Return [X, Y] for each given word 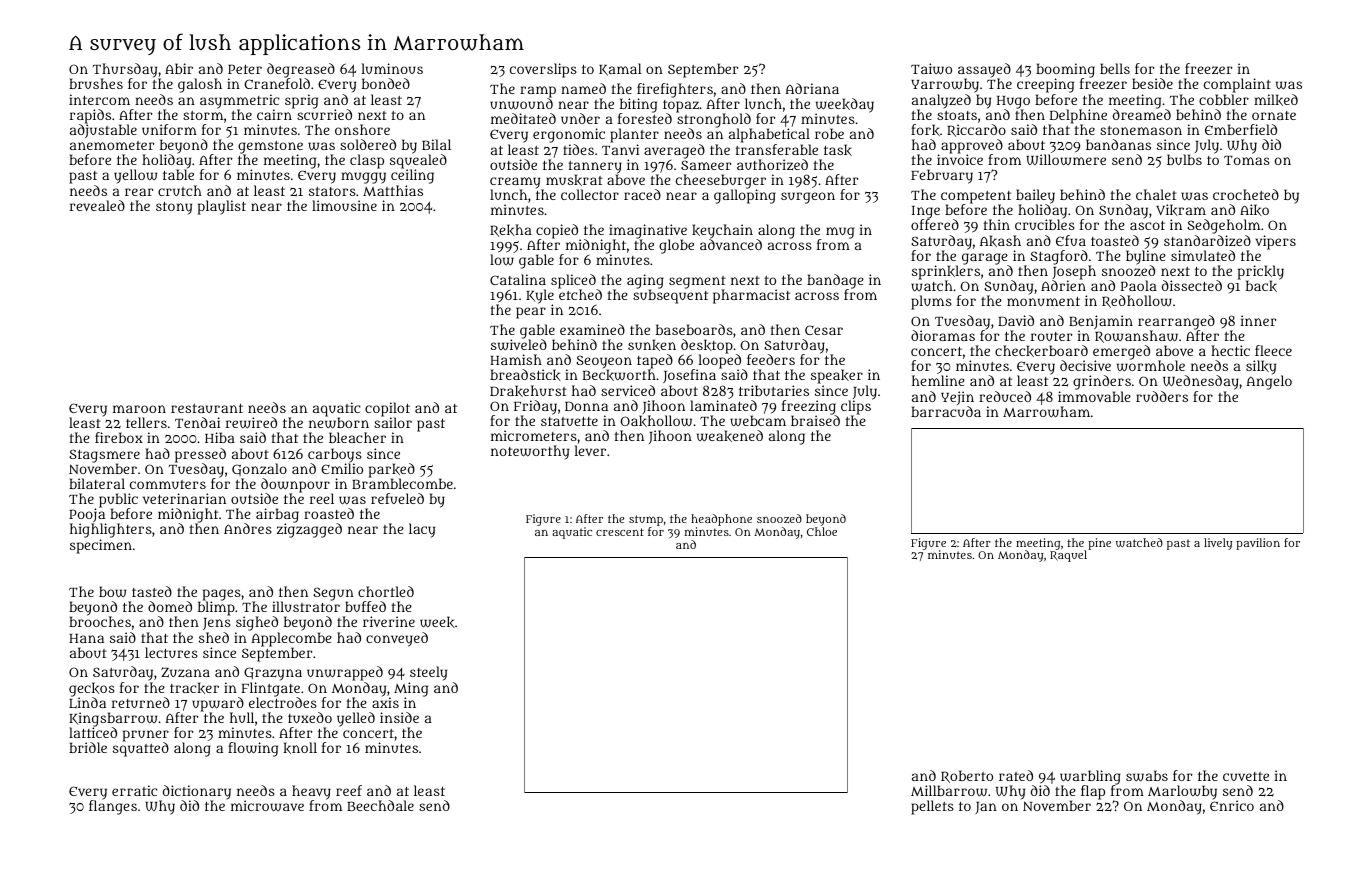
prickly [1261, 273]
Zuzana [185, 672]
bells [1115, 68]
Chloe [822, 531]
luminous [392, 68]
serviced [628, 390]
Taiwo [931, 69]
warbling [1090, 777]
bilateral [97, 483]
